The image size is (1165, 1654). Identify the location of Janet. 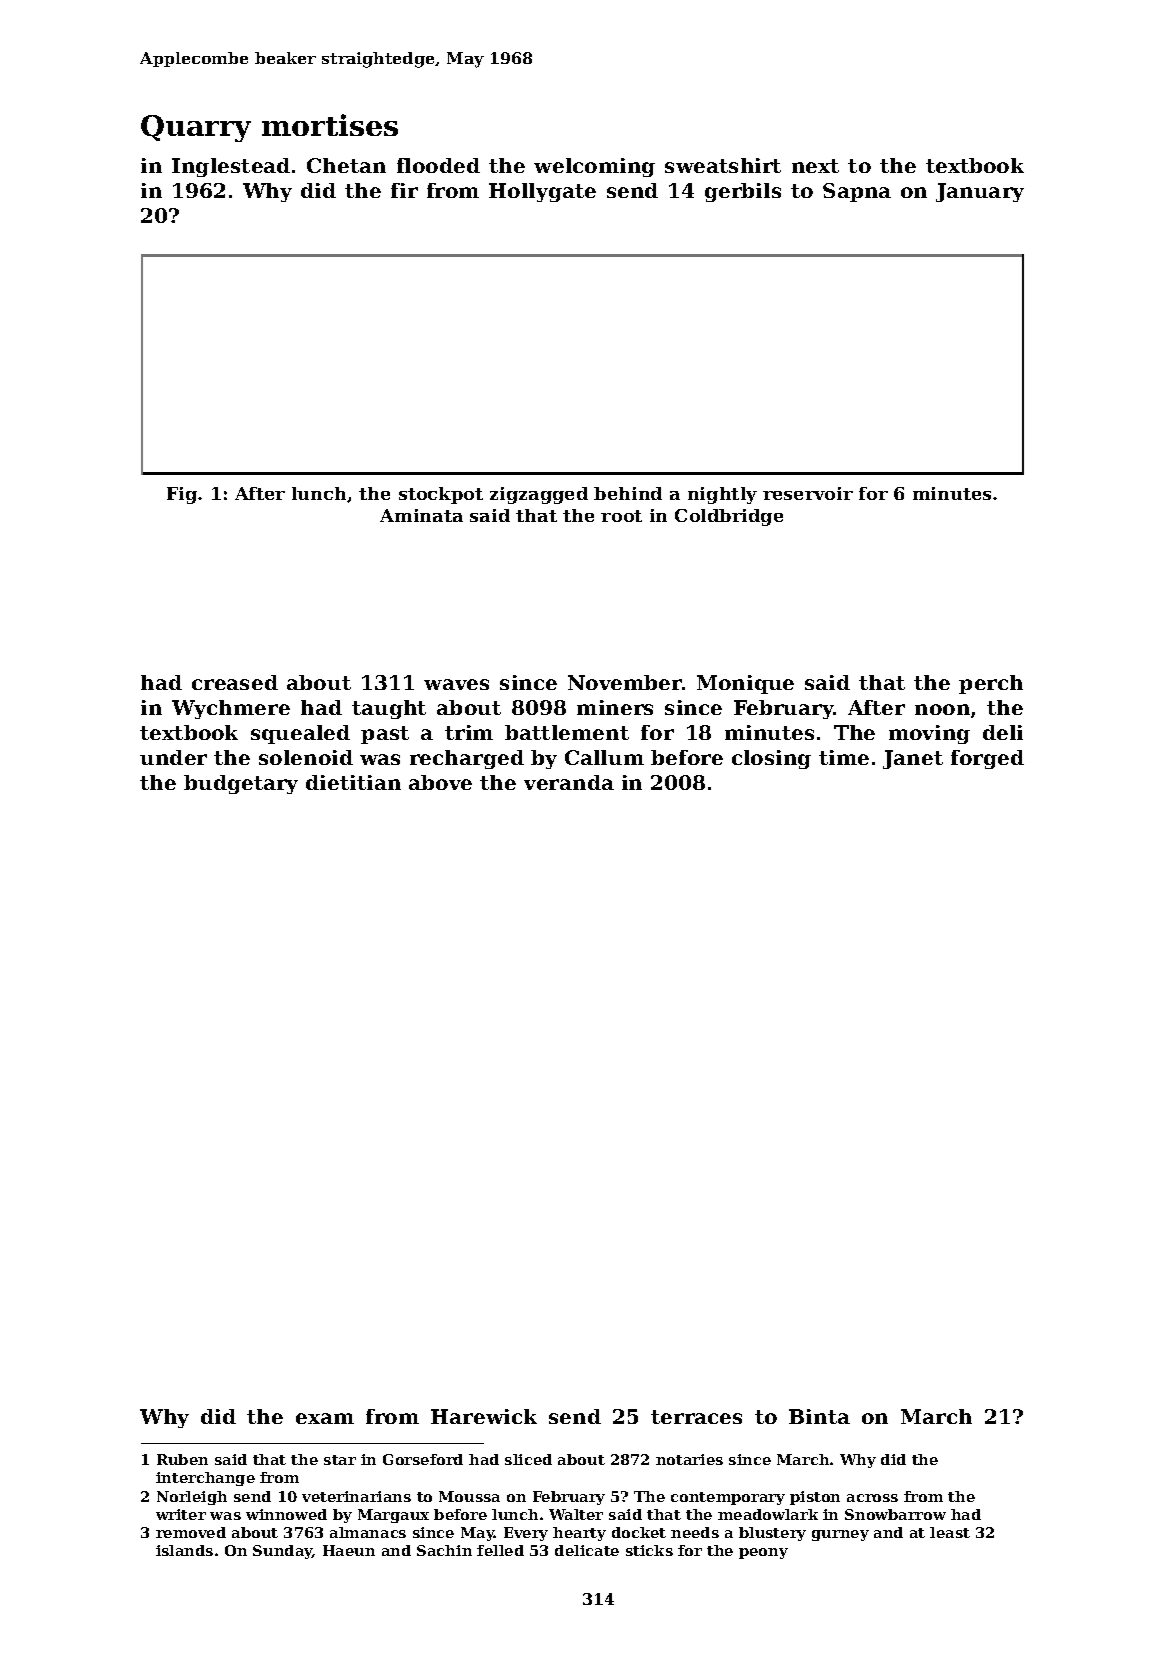
(913, 759).
